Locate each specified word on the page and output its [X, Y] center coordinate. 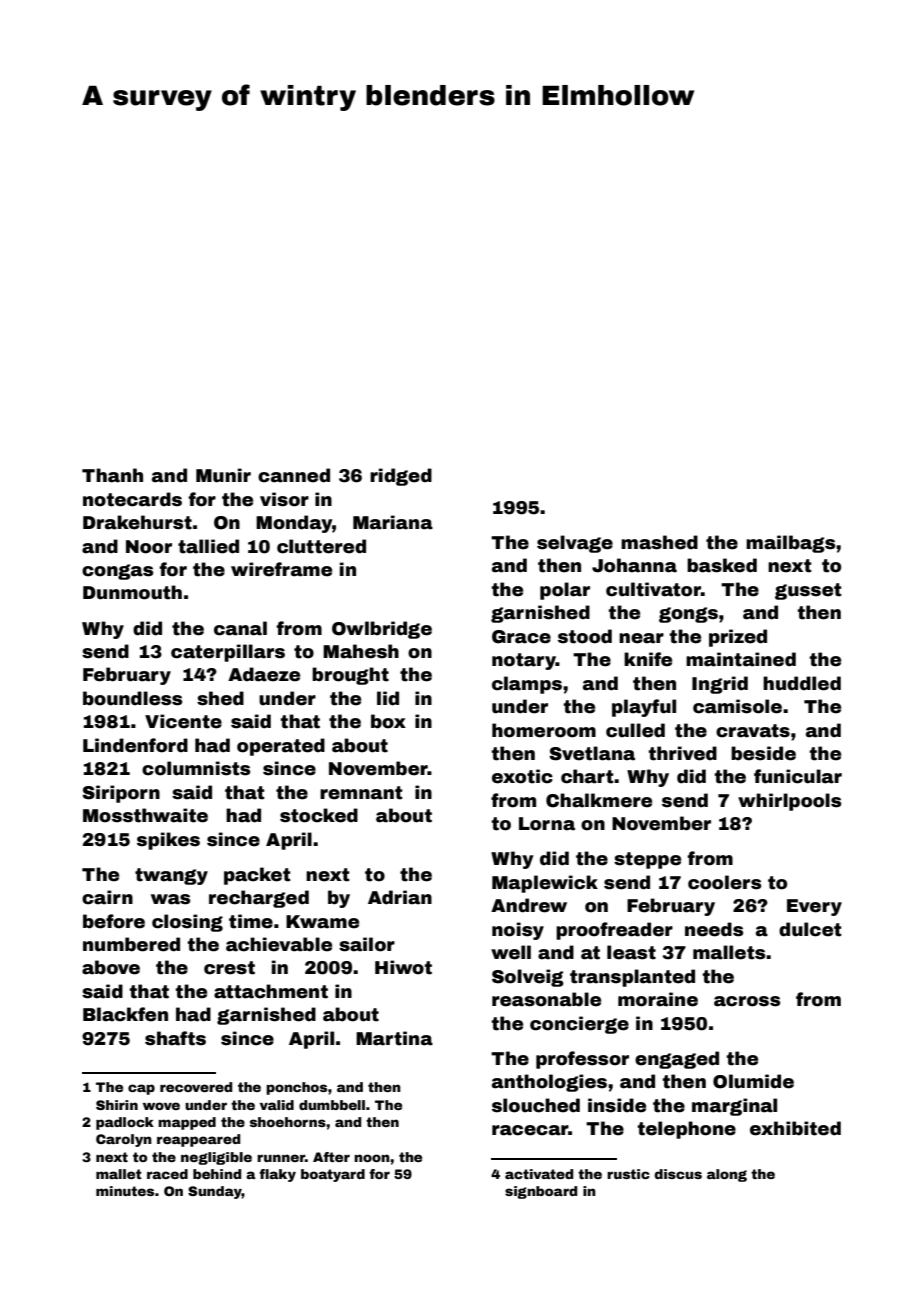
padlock [125, 1123]
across [747, 1001]
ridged [401, 477]
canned [294, 475]
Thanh [112, 475]
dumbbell [332, 1105]
